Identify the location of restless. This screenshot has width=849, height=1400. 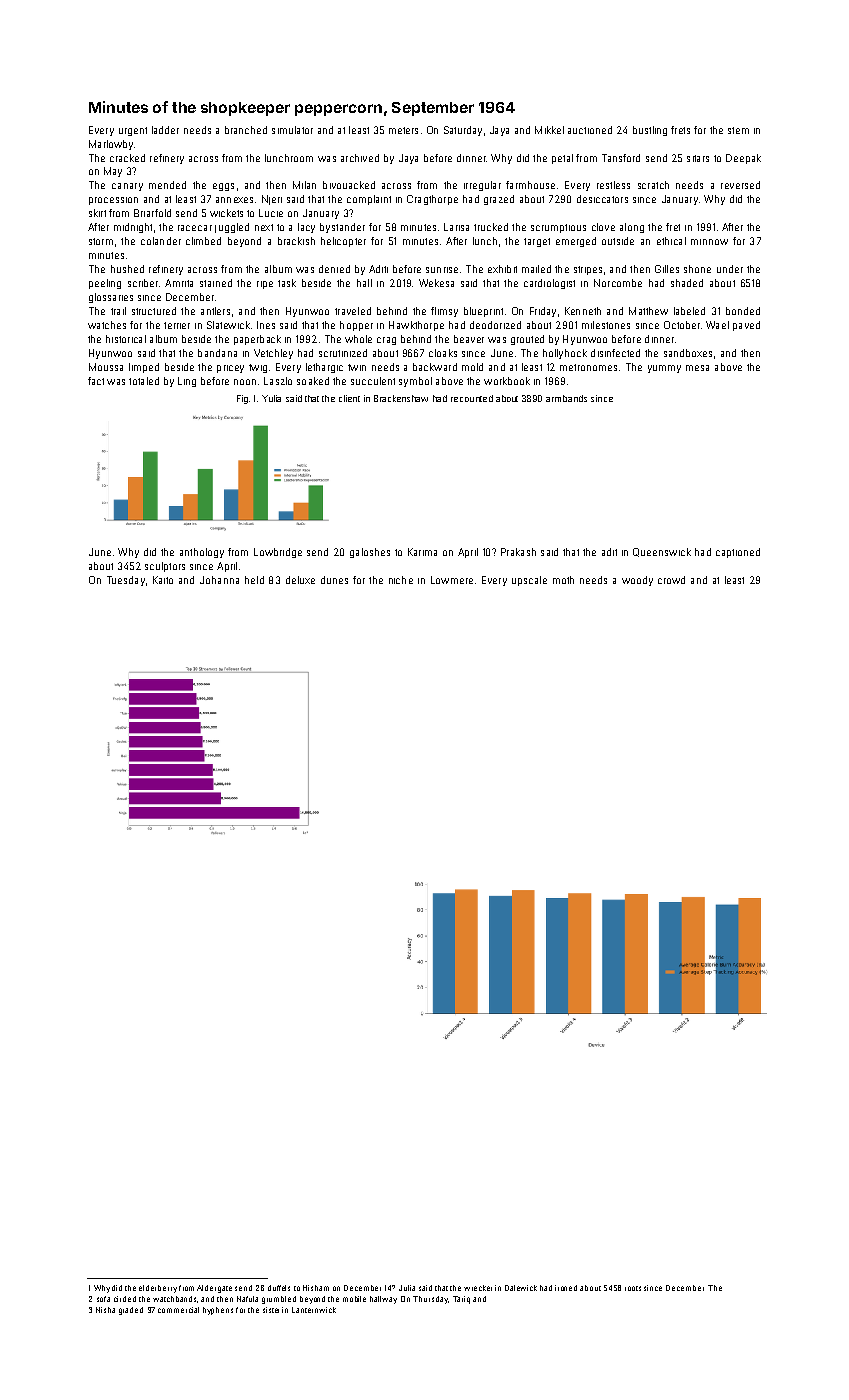
(613, 185).
